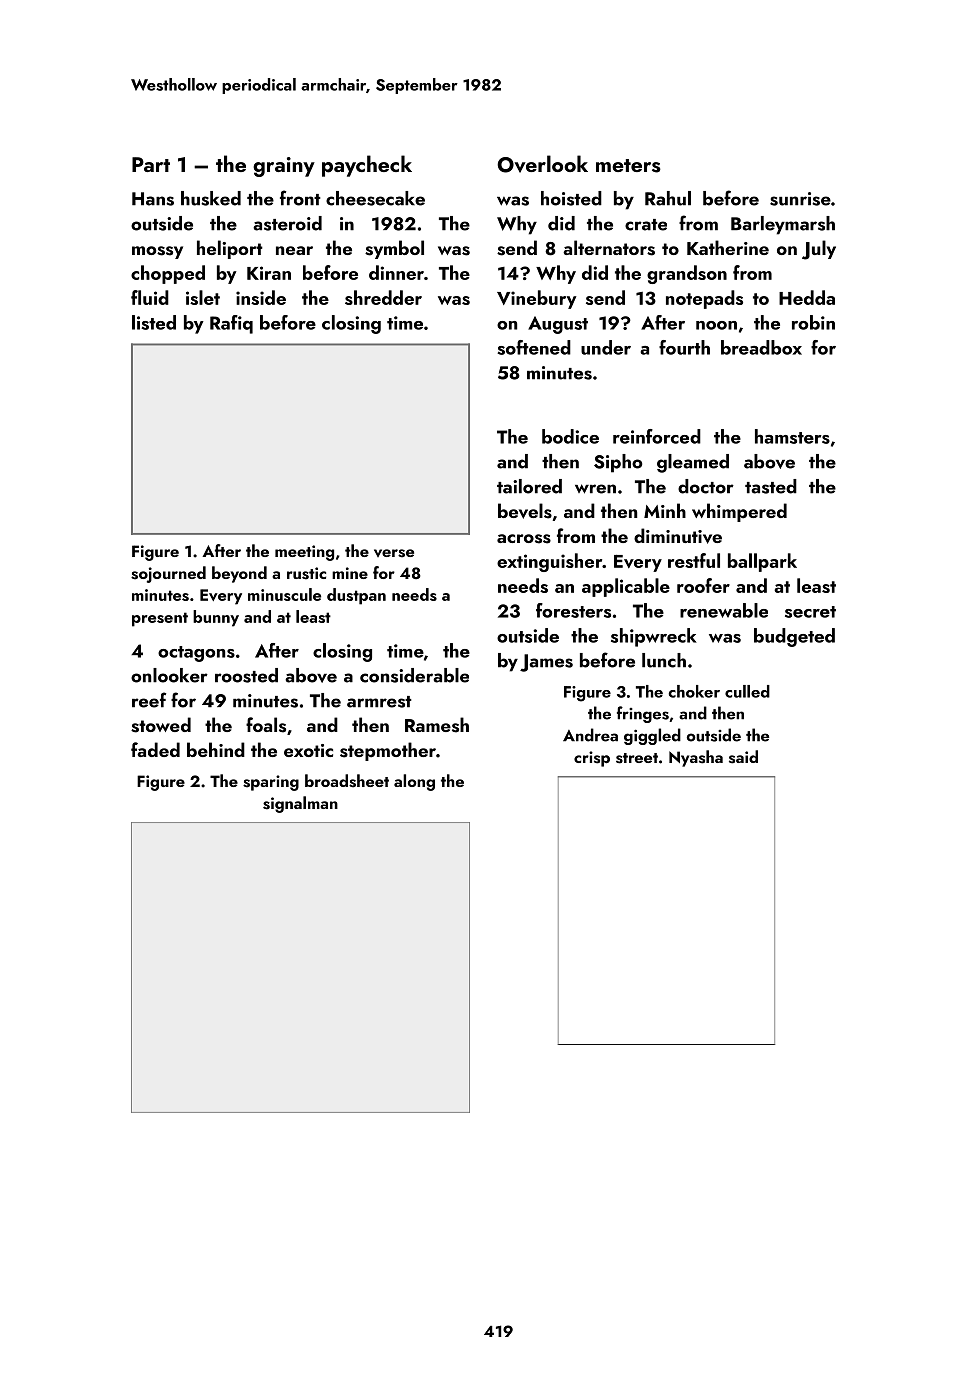  Describe the element at coordinates (800, 199) in the screenshot. I see `sunrise` at that location.
